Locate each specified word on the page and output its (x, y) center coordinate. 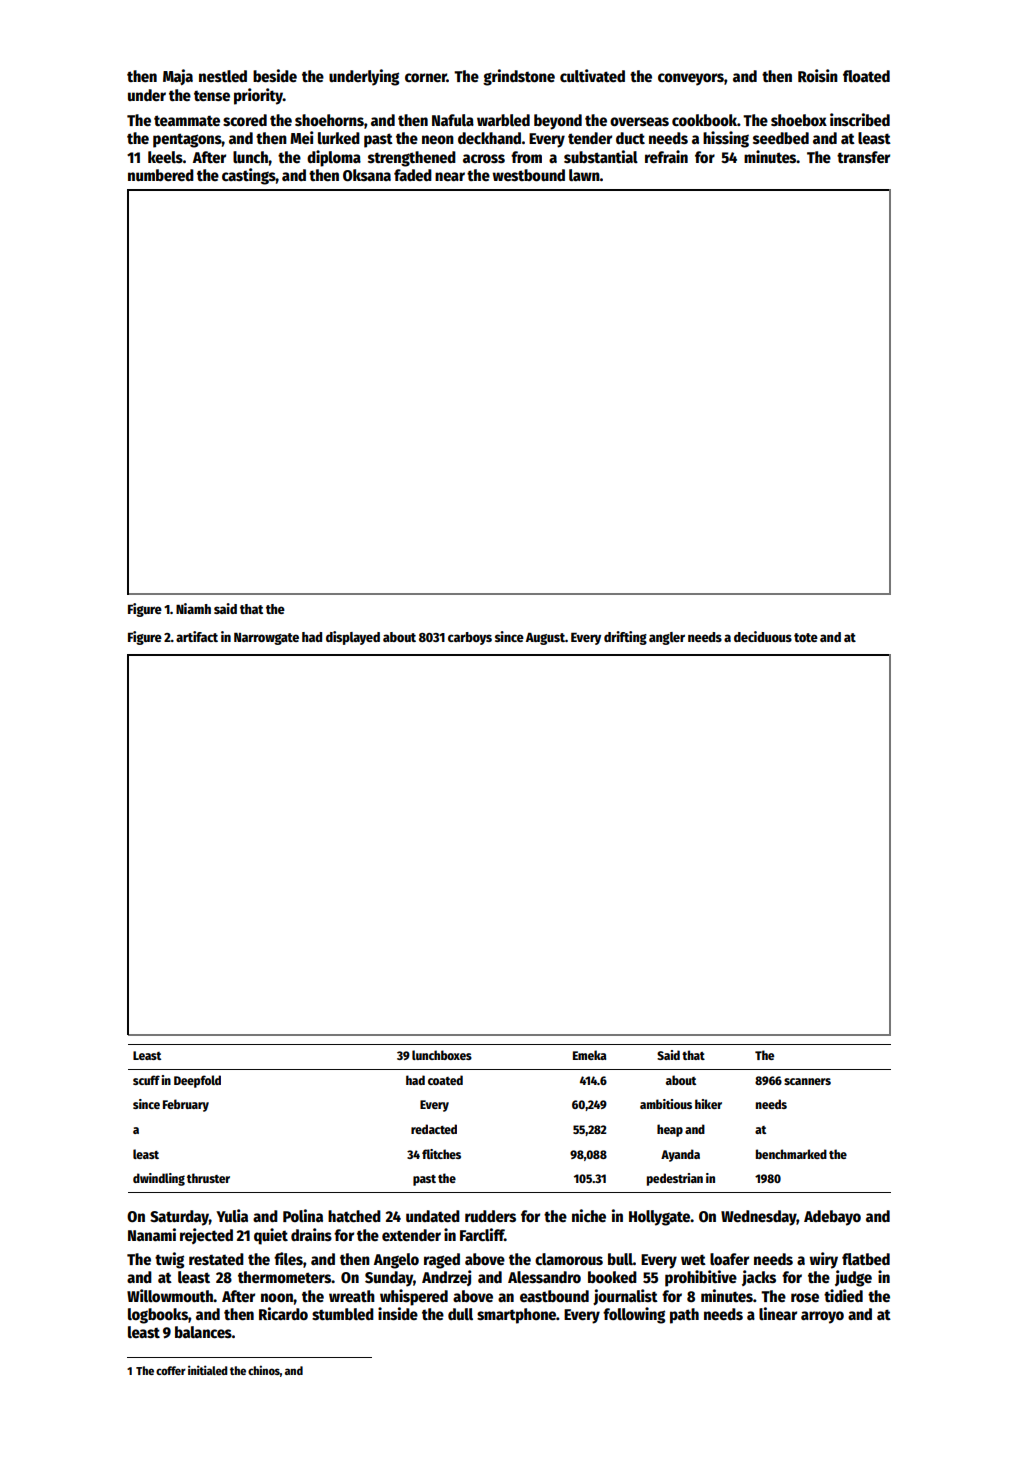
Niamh (193, 608)
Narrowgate (266, 638)
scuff (146, 1080)
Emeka (589, 1055)
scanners (807, 1081)
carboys (470, 638)
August (545, 638)
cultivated (592, 75)
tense (212, 96)
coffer (171, 1370)
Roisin (818, 76)
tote (806, 637)
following (634, 1315)
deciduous (763, 636)
